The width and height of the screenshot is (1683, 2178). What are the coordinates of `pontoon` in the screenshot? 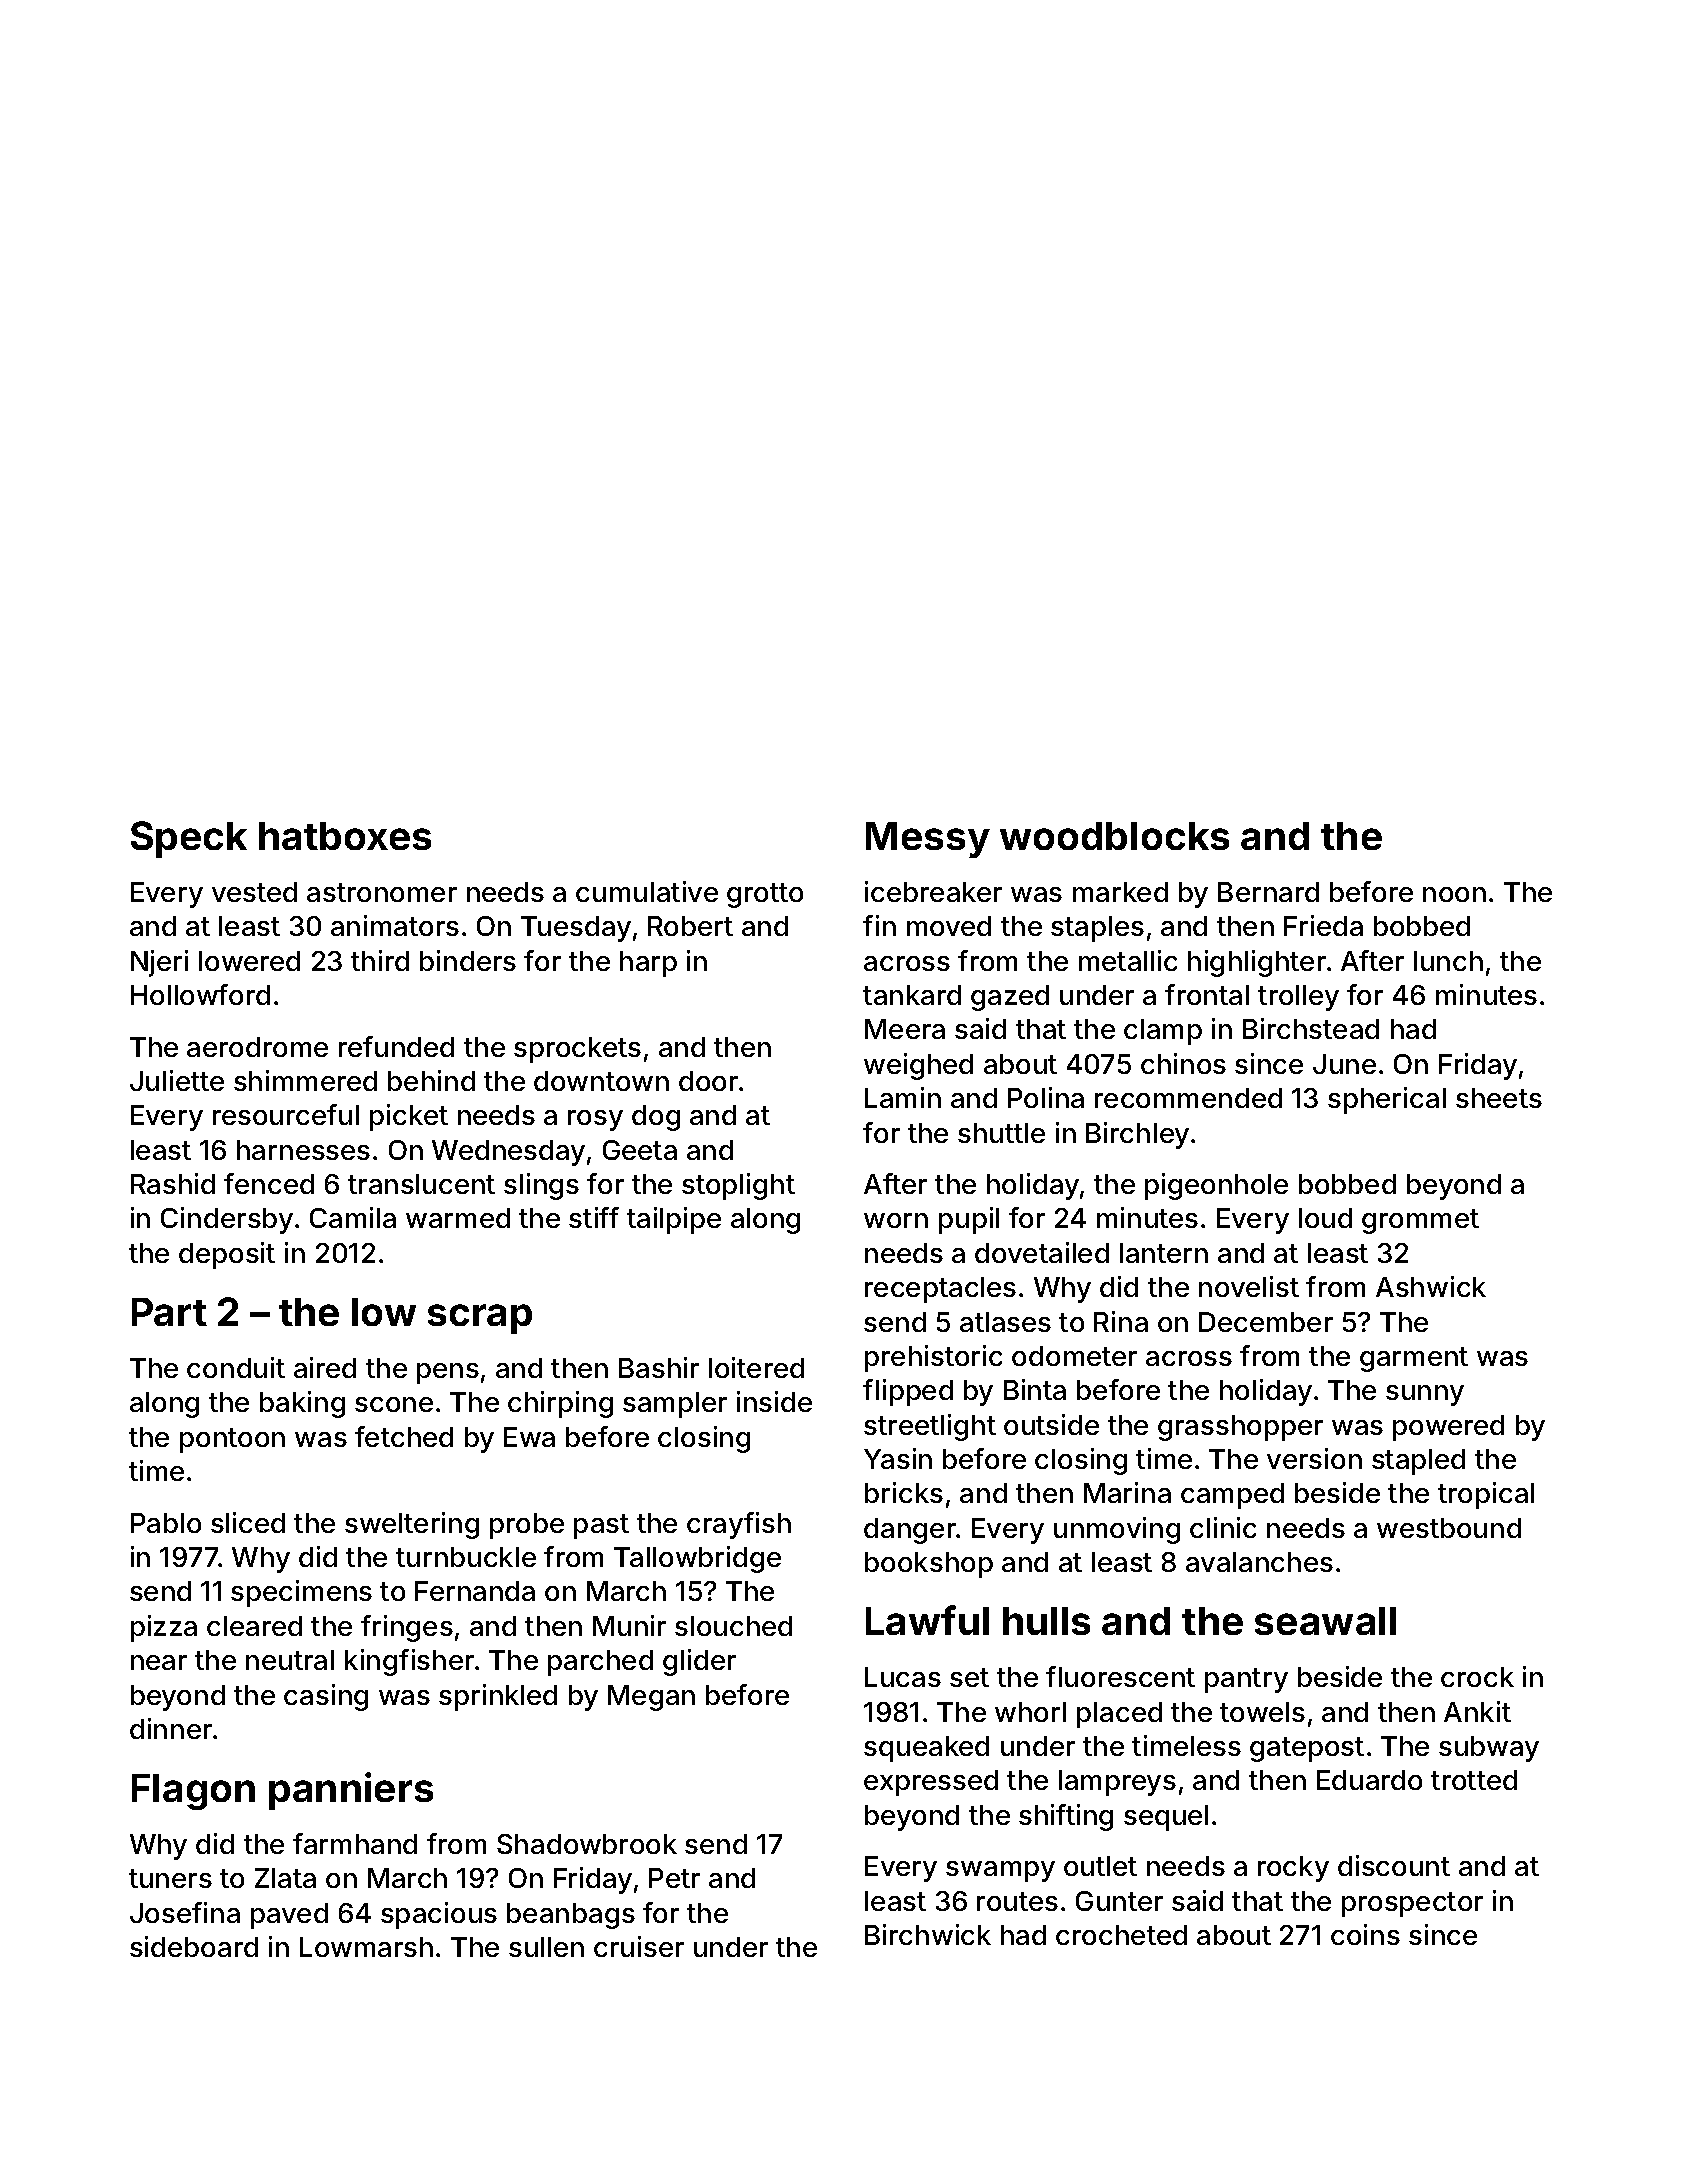 It's located at (232, 1440).
